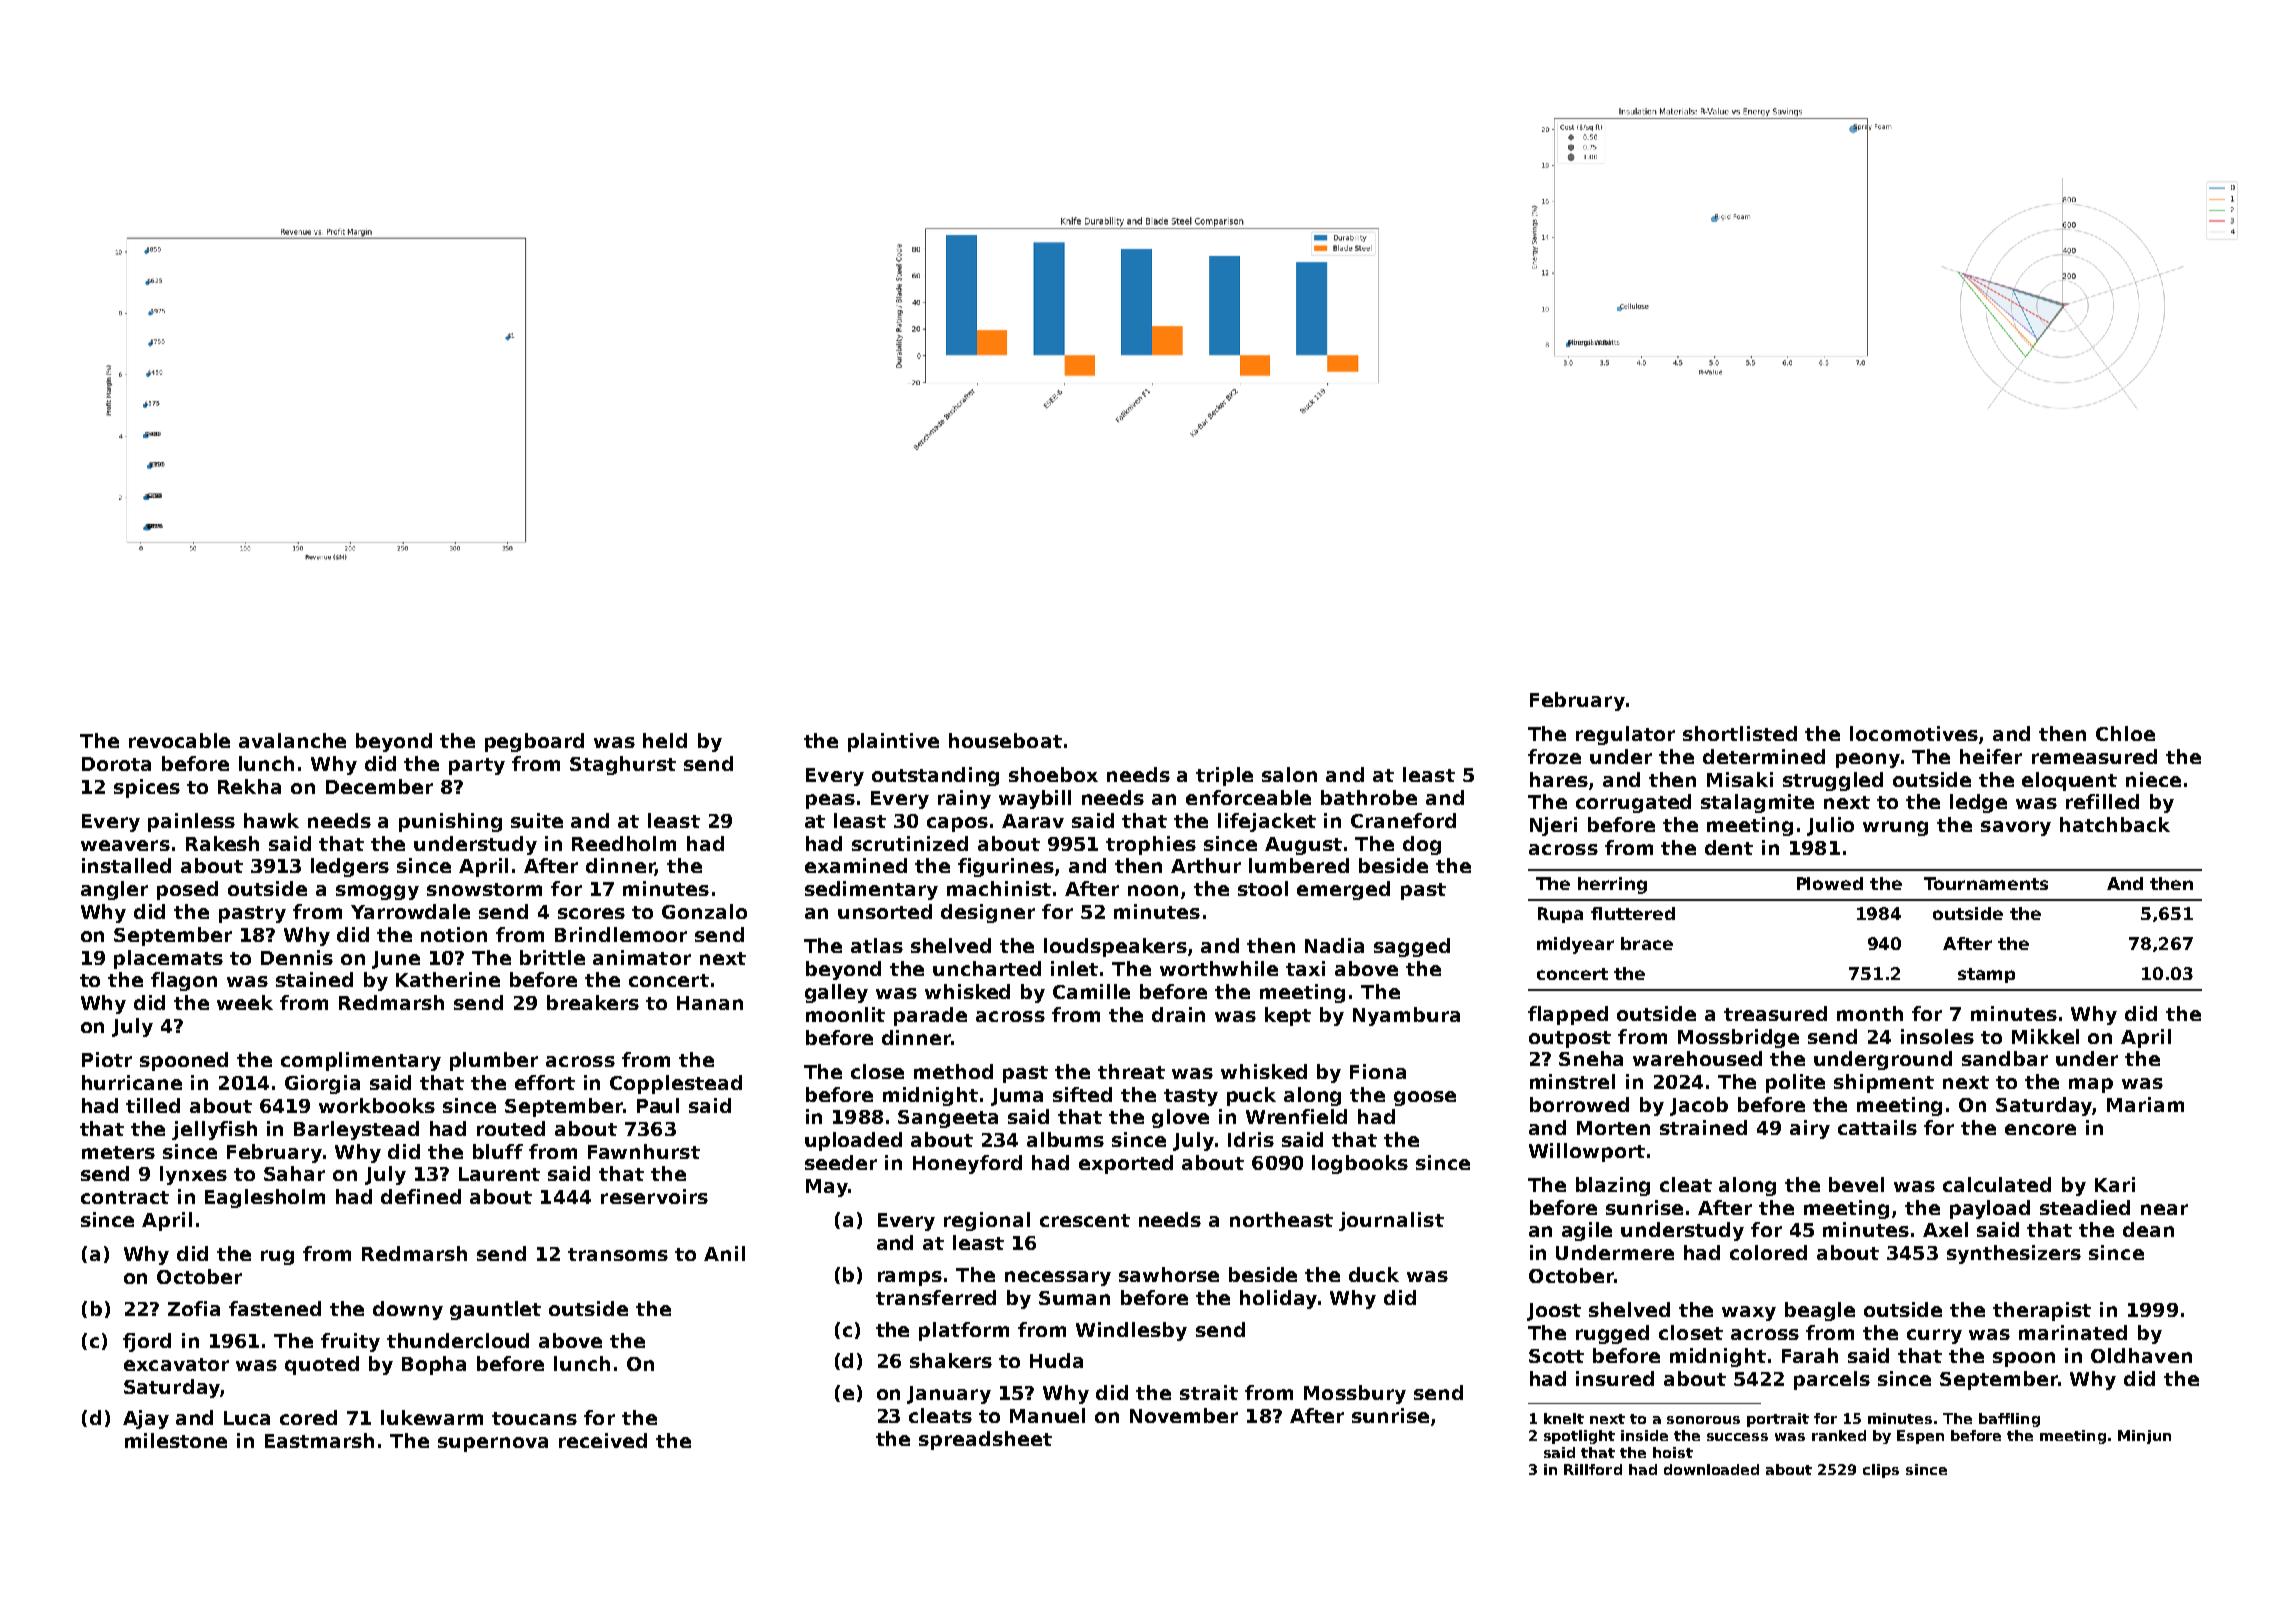  I want to click on Bopha, so click(434, 1365).
